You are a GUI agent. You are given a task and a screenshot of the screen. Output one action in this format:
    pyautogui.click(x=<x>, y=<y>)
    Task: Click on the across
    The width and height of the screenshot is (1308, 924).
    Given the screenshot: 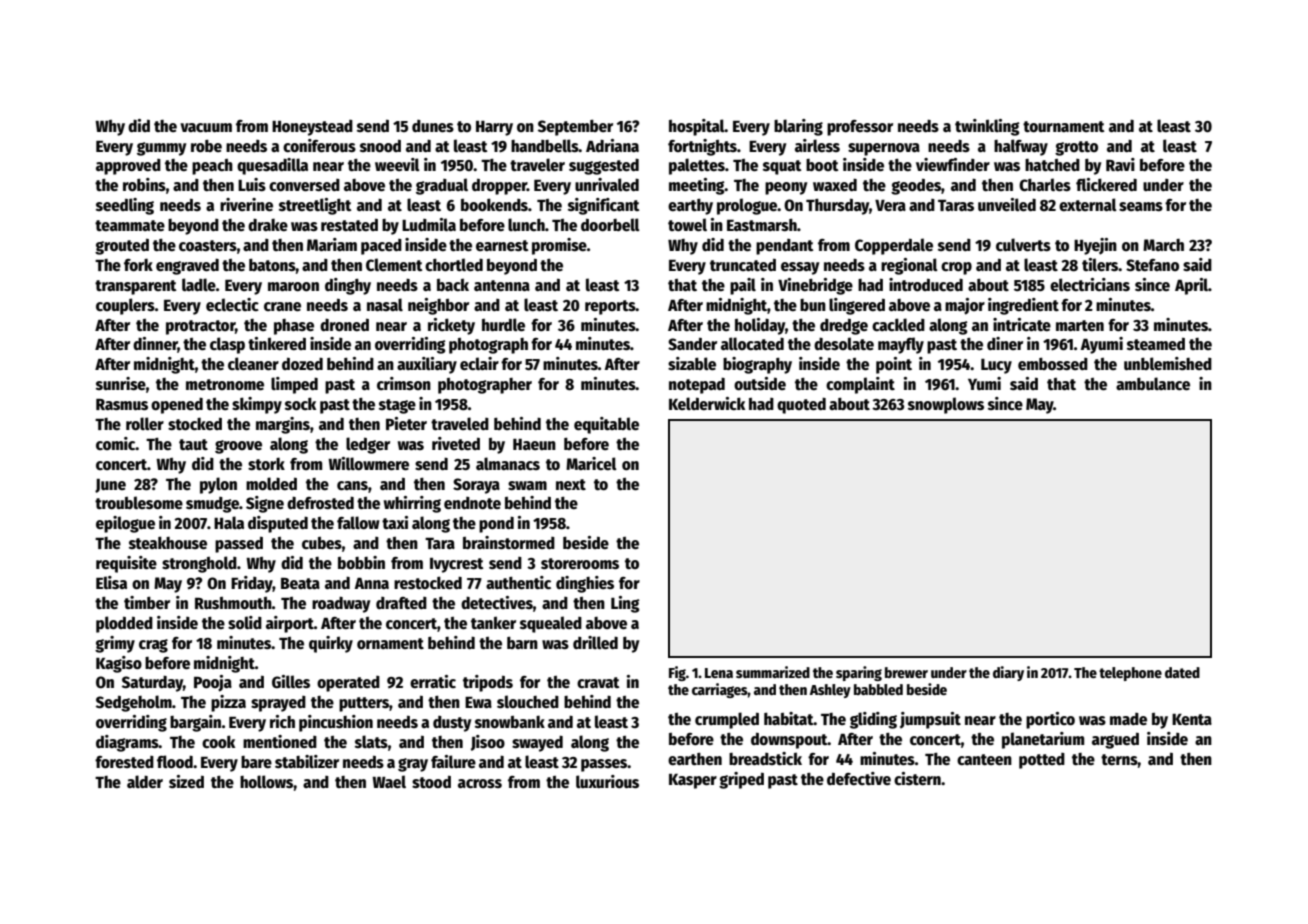 What is the action you would take?
    pyautogui.click(x=480, y=784)
